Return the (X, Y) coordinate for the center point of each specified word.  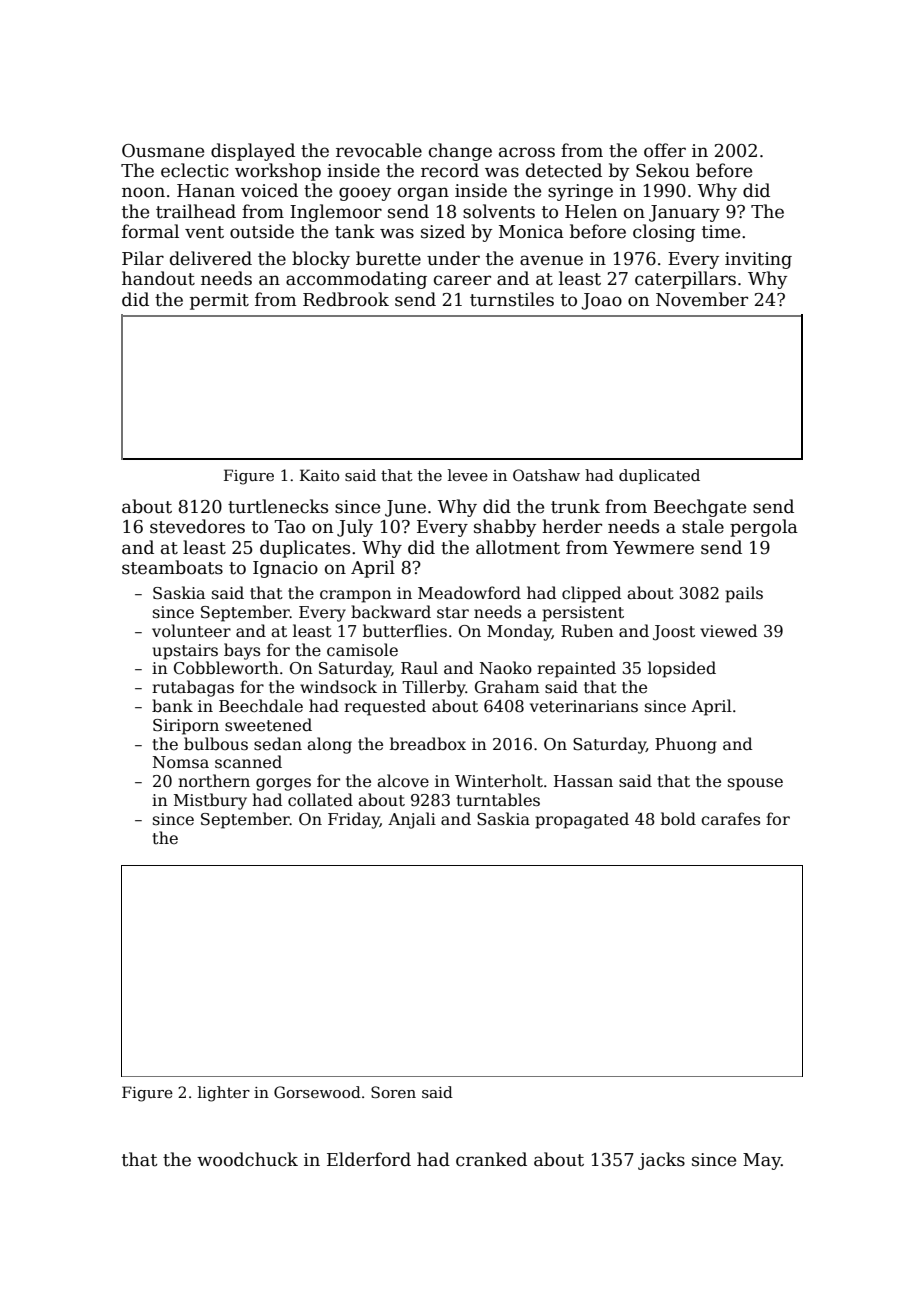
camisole (362, 650)
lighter (224, 1094)
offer (665, 150)
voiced (269, 190)
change (460, 152)
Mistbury (210, 801)
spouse (755, 784)
